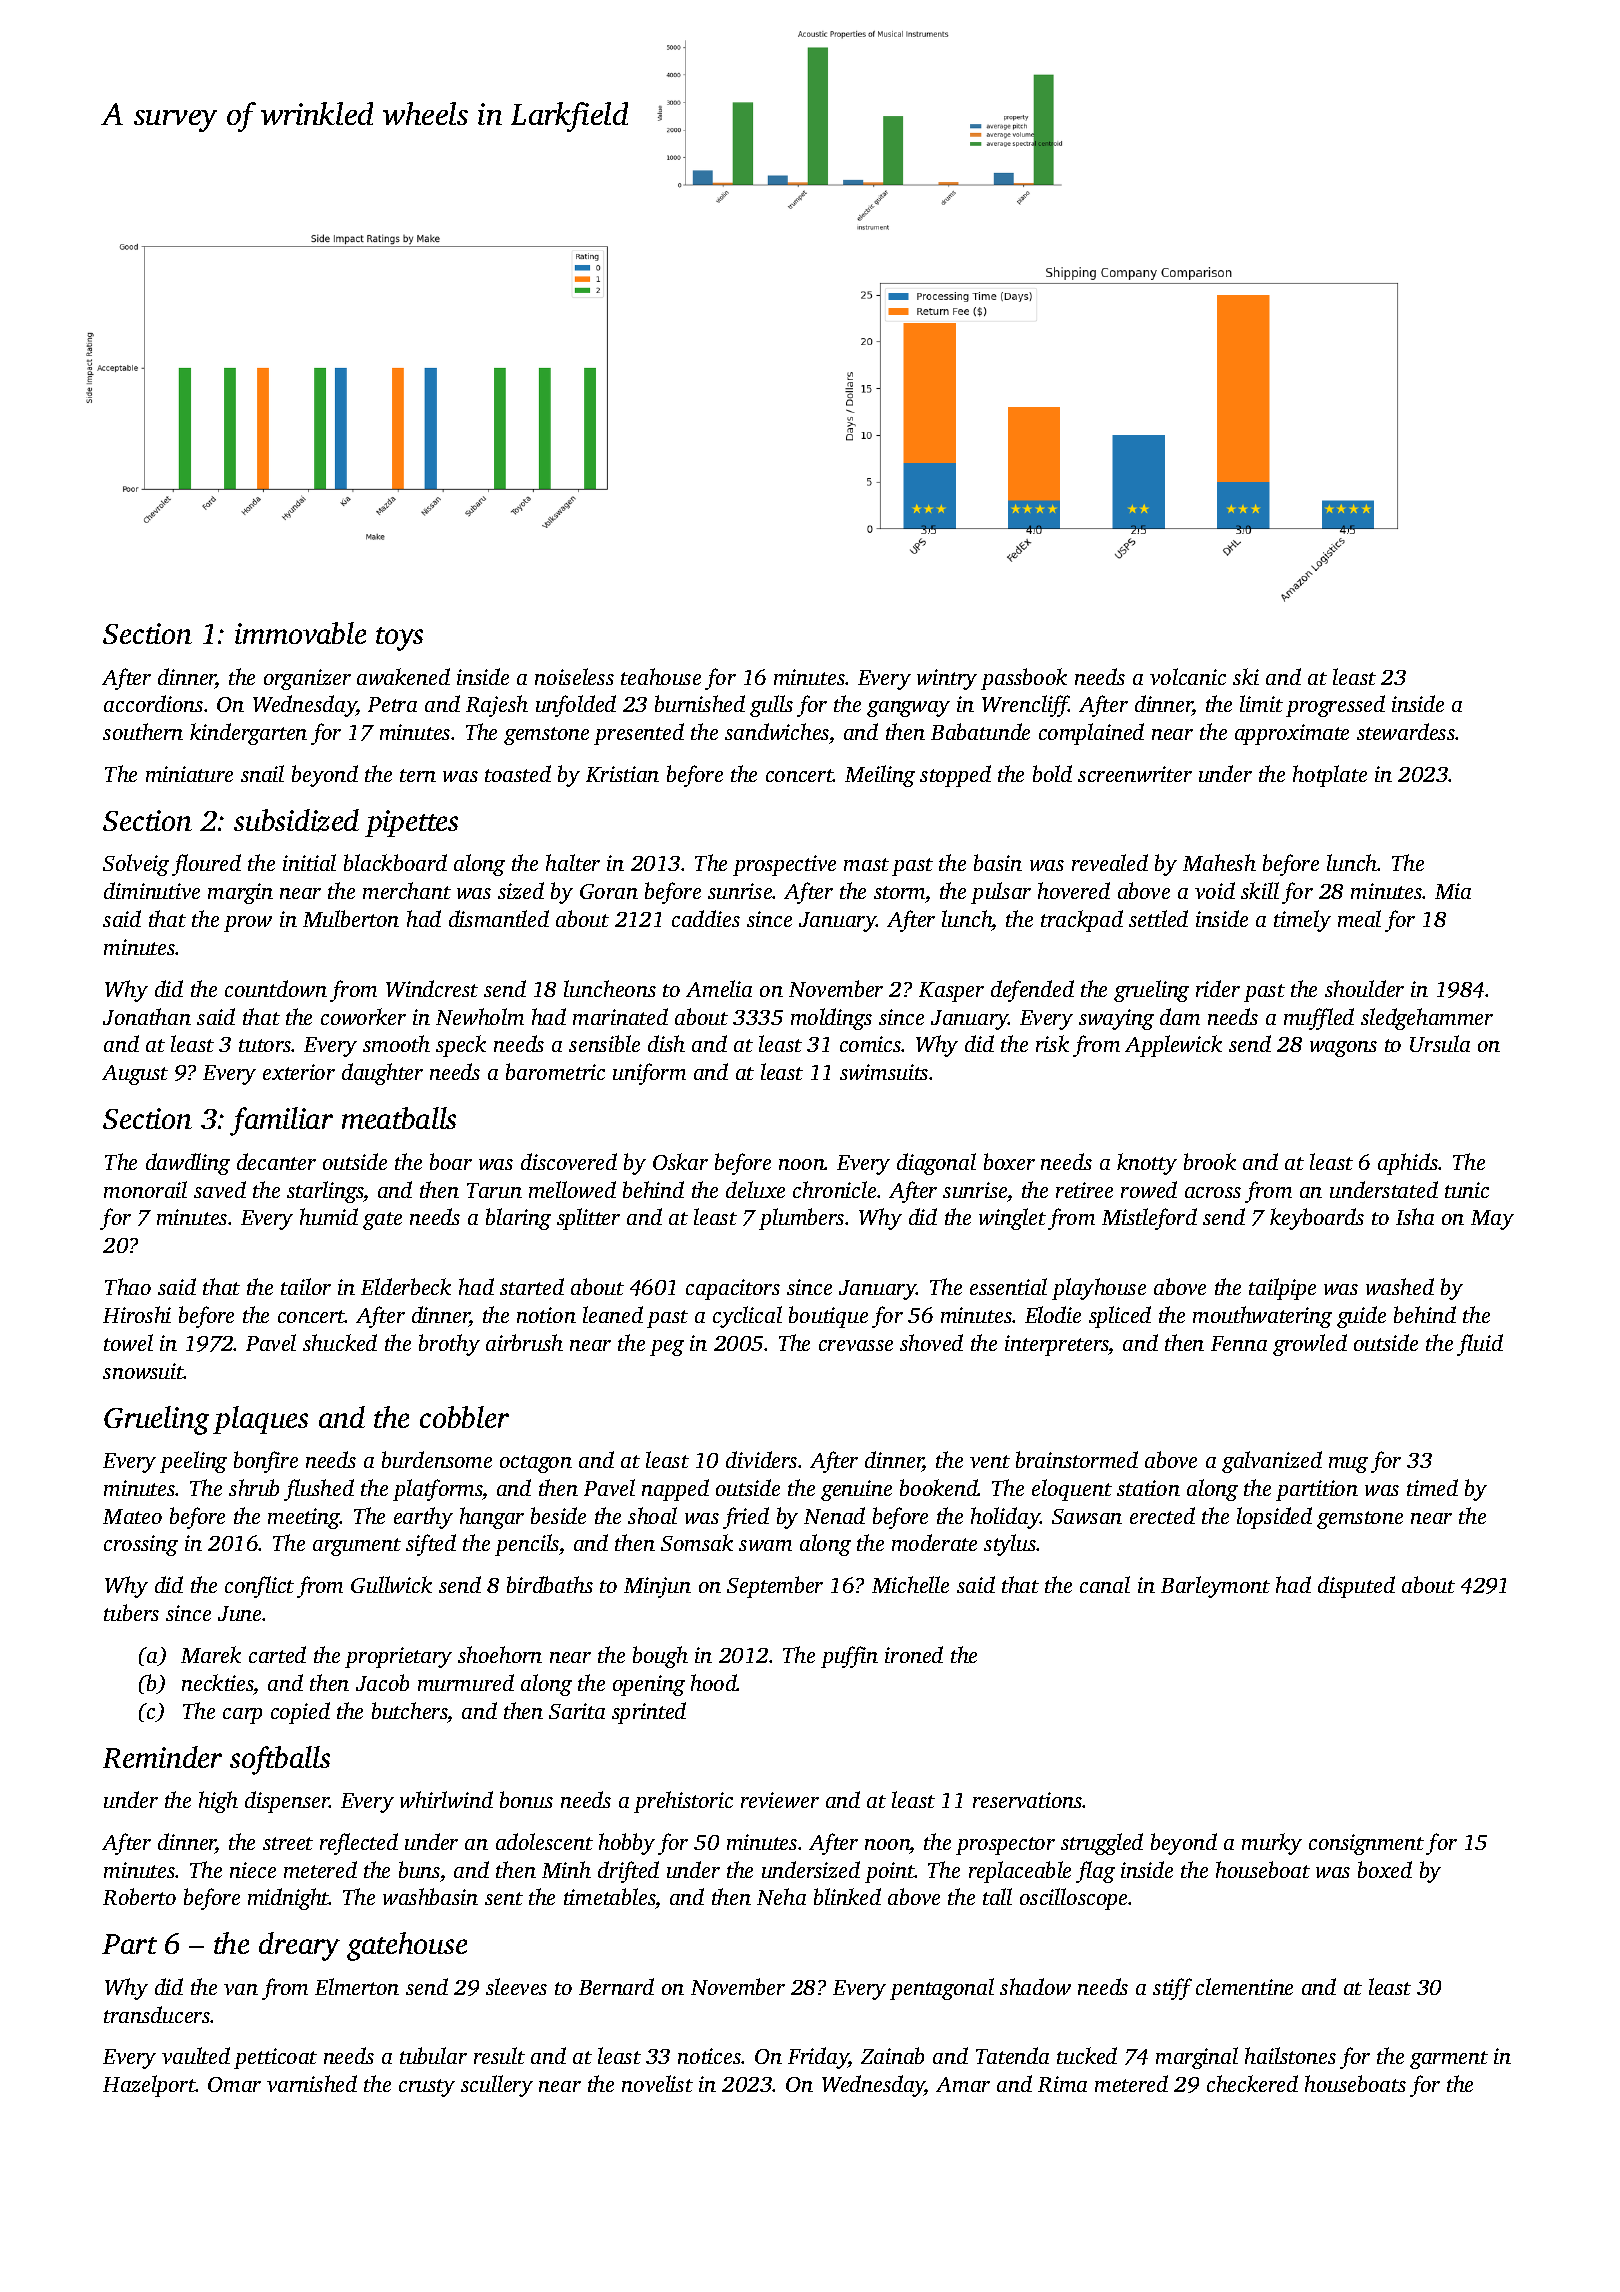  Describe the element at coordinates (306, 1286) in the screenshot. I see `tailor` at that location.
